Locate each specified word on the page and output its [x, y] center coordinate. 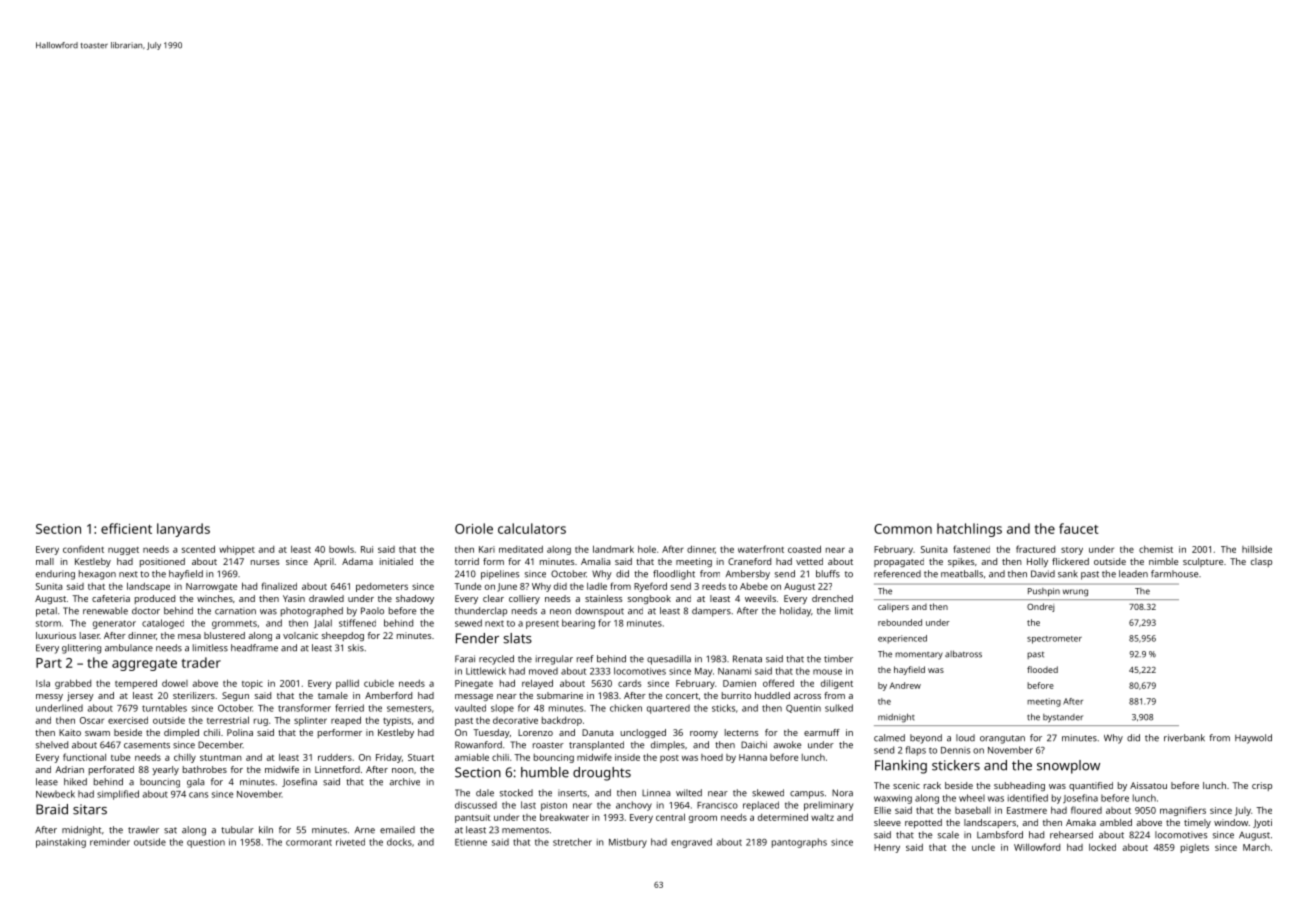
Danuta [597, 732]
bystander [1063, 718]
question [206, 843]
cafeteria [111, 598]
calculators [532, 528]
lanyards [183, 530]
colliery [524, 599]
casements [147, 745]
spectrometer [1054, 640]
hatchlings [969, 530]
